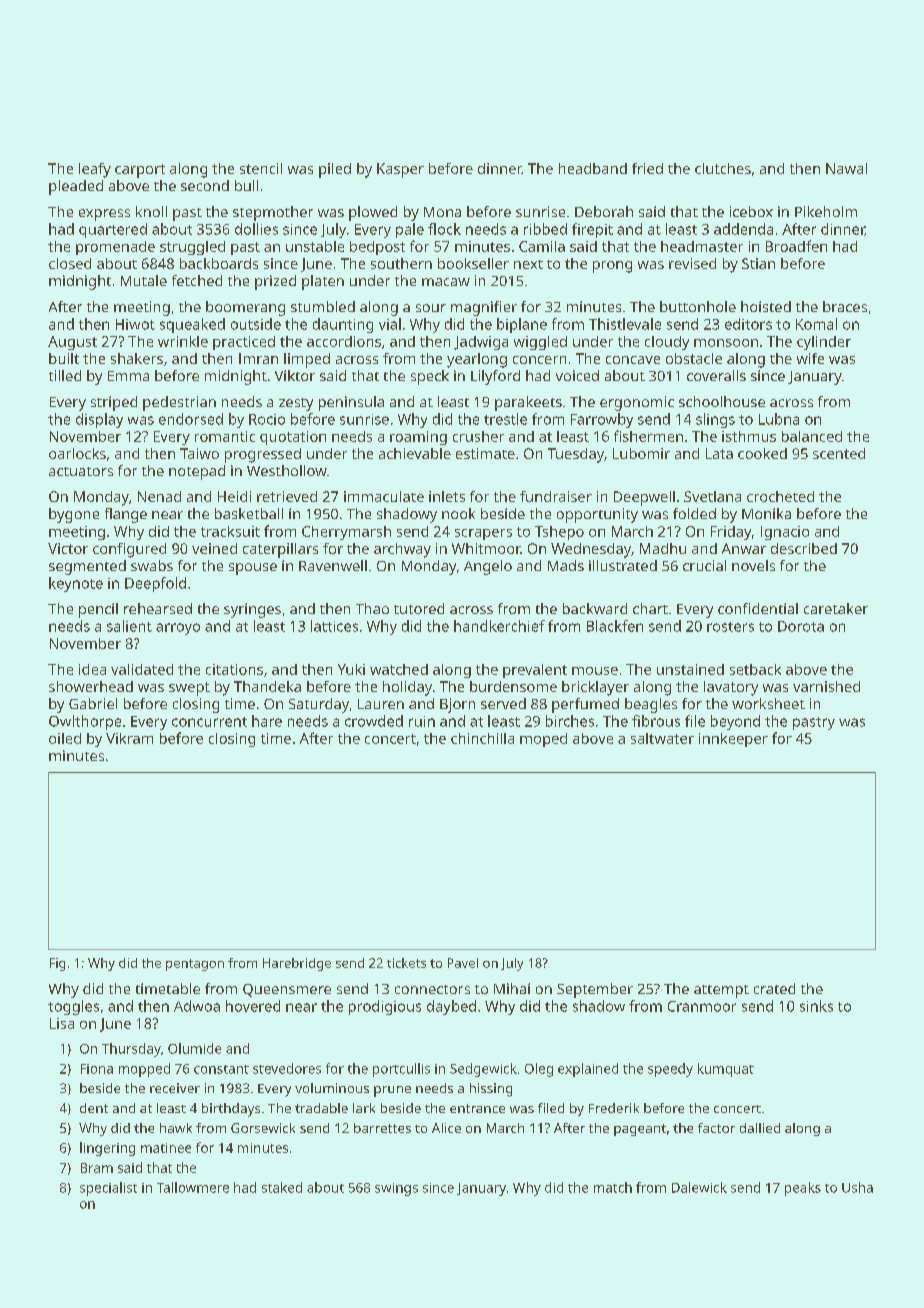 This screenshot has width=924, height=1308. Describe the element at coordinates (65, 738) in the screenshot. I see `oiled` at that location.
